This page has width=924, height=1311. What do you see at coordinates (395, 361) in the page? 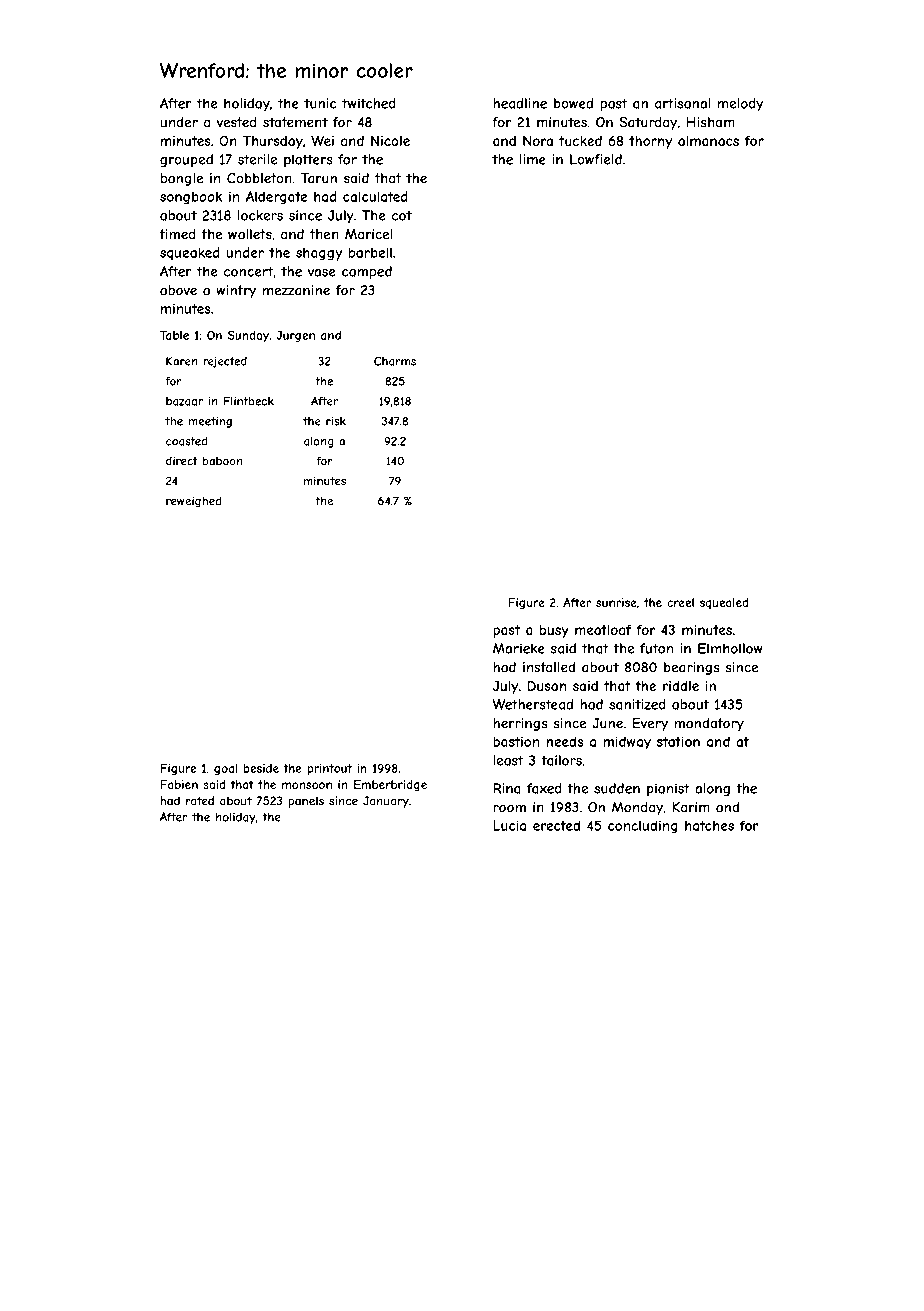
I see `Charms` at bounding box center [395, 361].
